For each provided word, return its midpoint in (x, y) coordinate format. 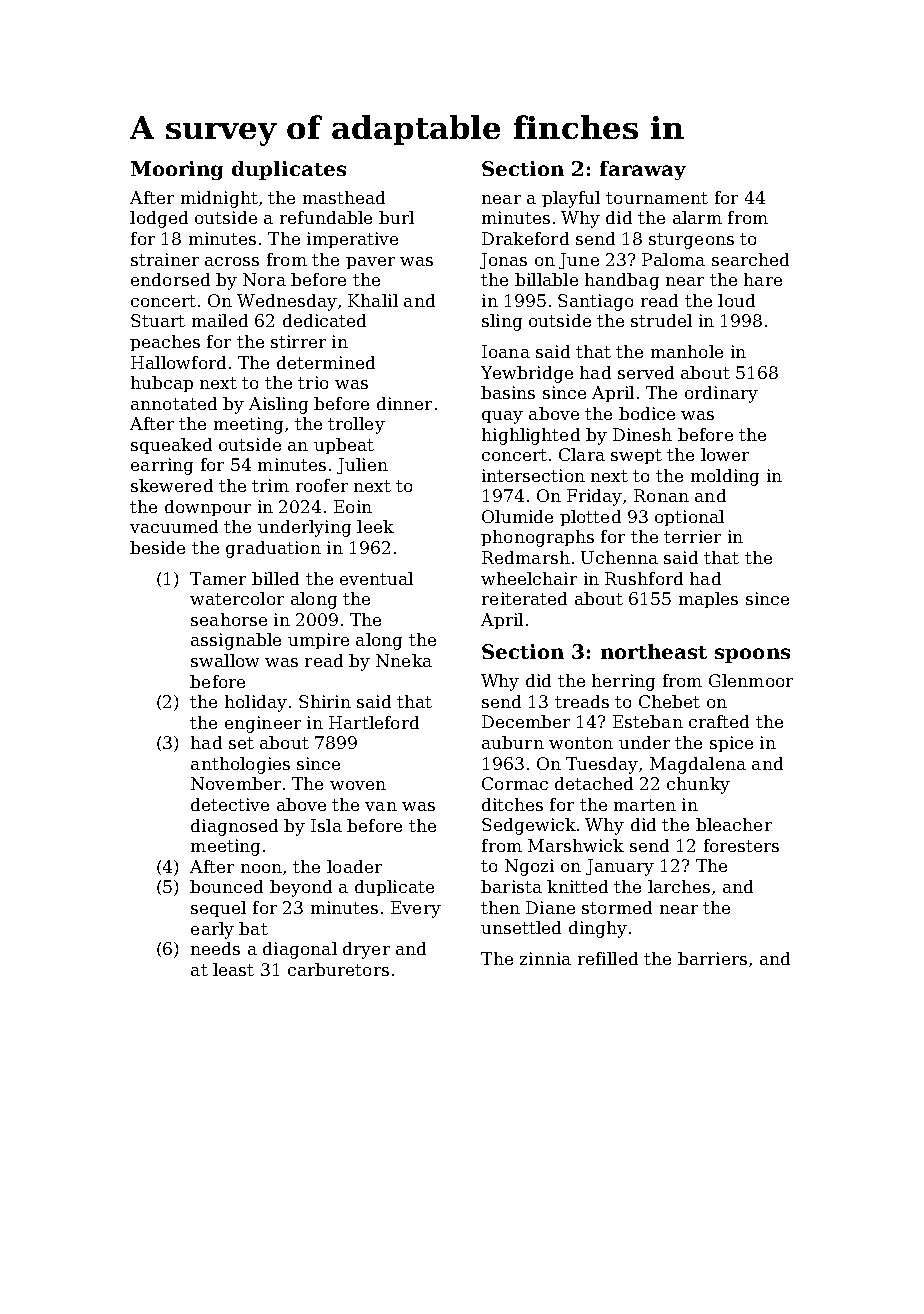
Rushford (644, 578)
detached (594, 783)
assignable (236, 641)
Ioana (506, 351)
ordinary (721, 394)
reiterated (524, 598)
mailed (220, 320)
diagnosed (234, 827)
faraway (643, 170)
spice (731, 744)
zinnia (545, 958)
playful (571, 199)
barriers (712, 958)
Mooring (177, 170)
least (233, 969)
